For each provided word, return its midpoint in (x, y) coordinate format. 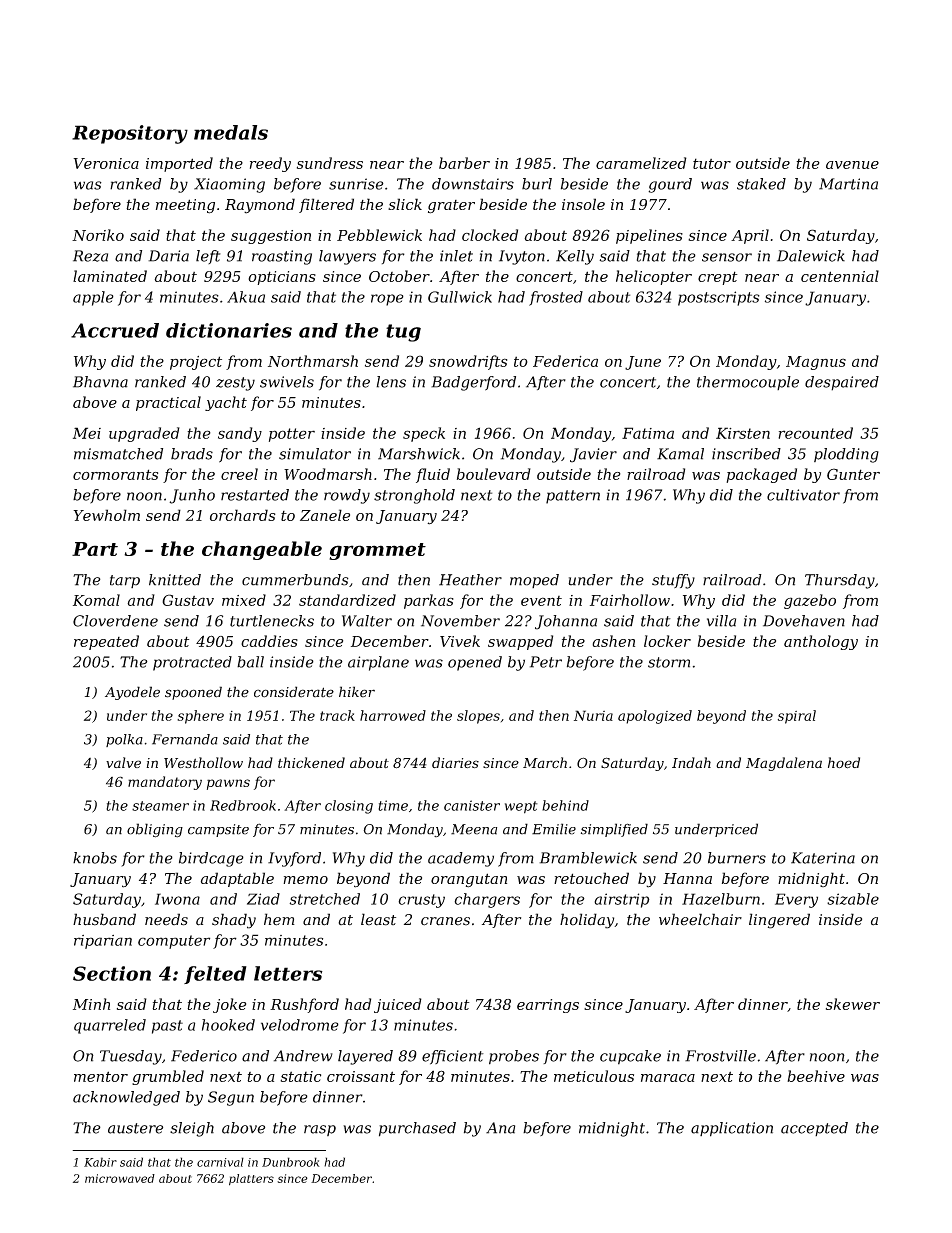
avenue (852, 165)
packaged (761, 475)
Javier (593, 455)
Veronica (106, 163)
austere (135, 1128)
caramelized (641, 163)
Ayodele (132, 693)
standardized (347, 600)
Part (95, 549)
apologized (655, 717)
